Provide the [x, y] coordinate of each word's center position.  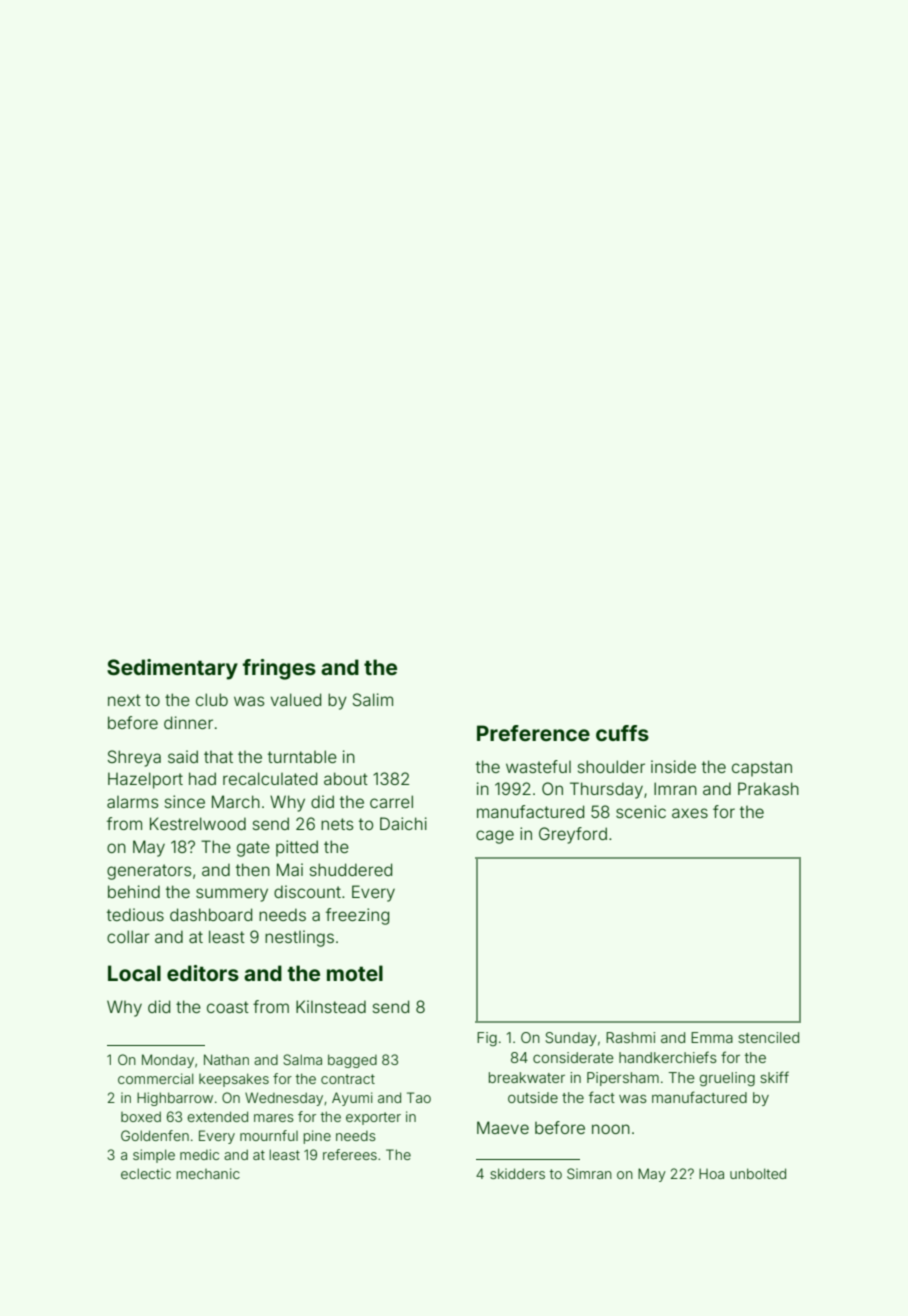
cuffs [622, 733]
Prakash [768, 788]
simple [154, 1156]
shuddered [351, 869]
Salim [372, 699]
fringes [279, 669]
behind [134, 891]
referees [350, 1154]
